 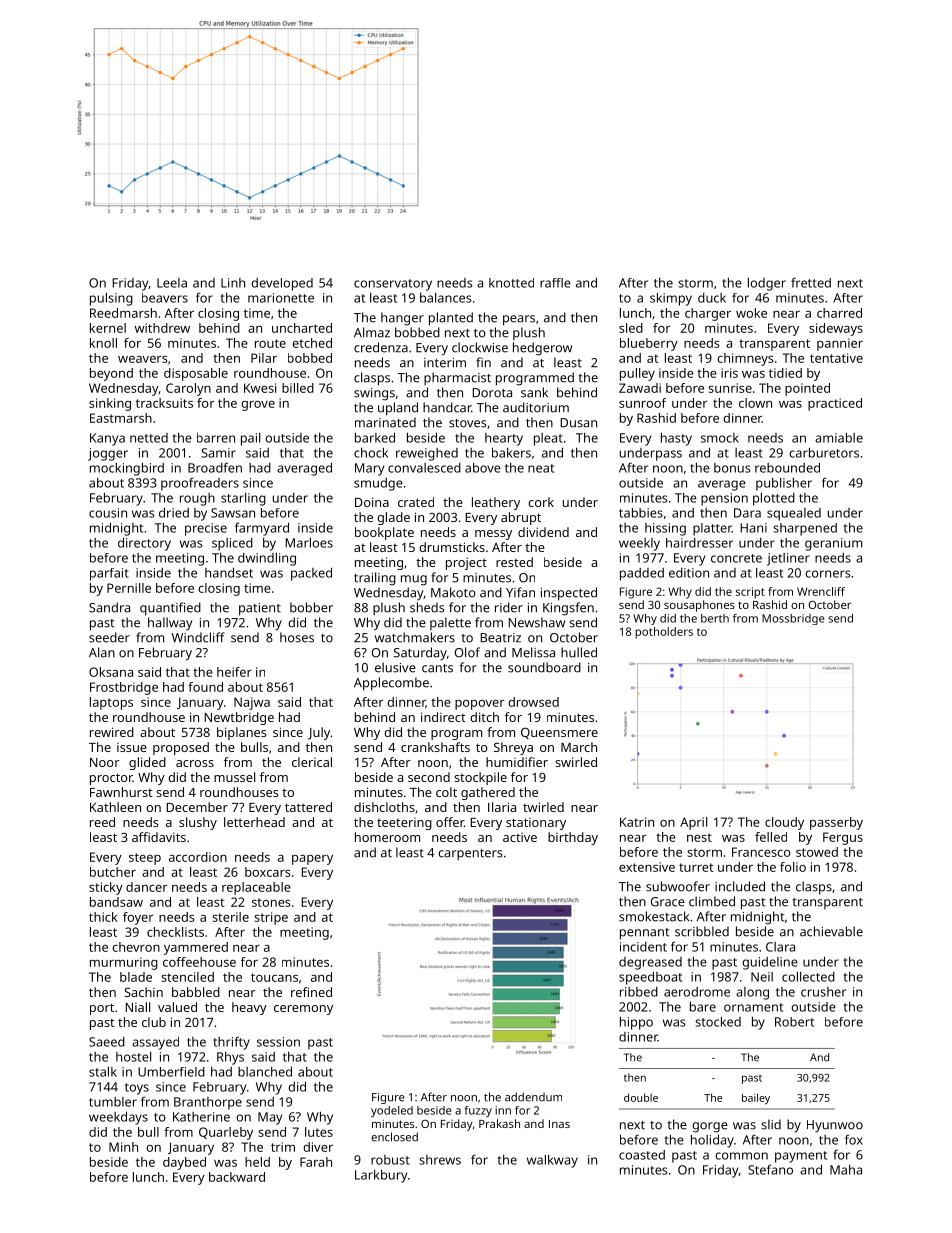 What do you see at coordinates (103, 1071) in the screenshot?
I see `stalk` at bounding box center [103, 1071].
